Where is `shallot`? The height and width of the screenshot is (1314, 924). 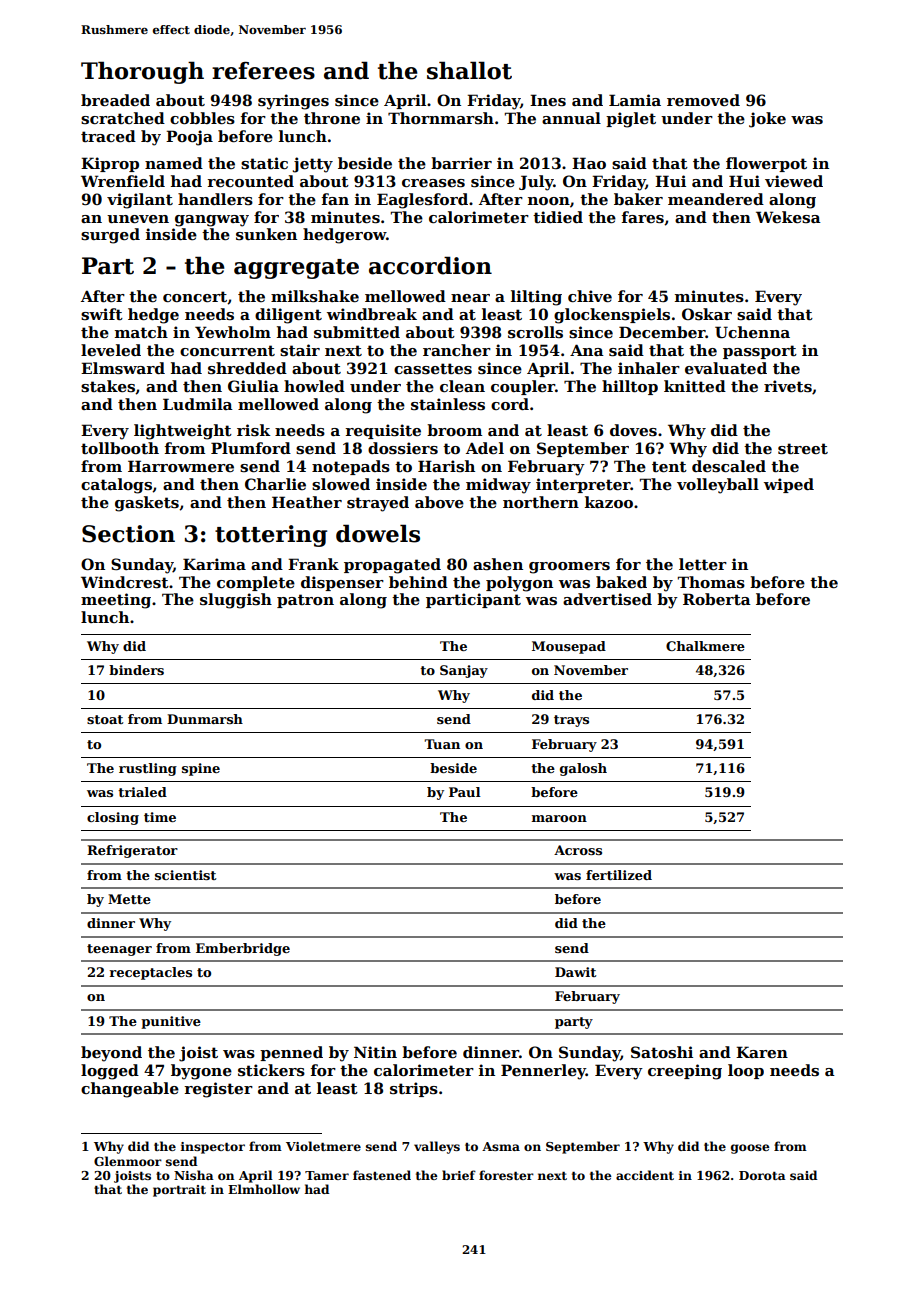 shallot is located at coordinates (469, 70).
